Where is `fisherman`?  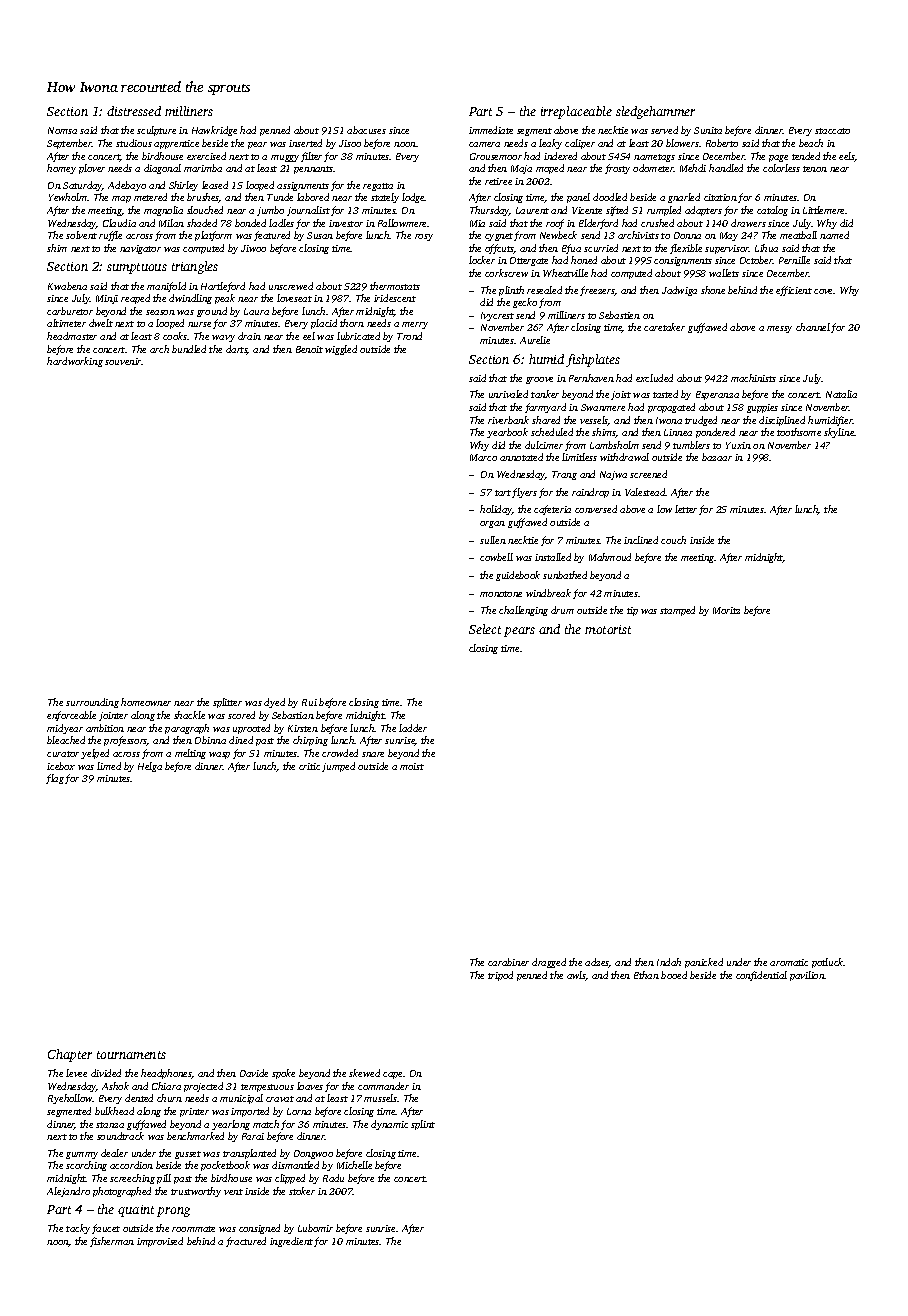
fisherman is located at coordinates (112, 1242).
